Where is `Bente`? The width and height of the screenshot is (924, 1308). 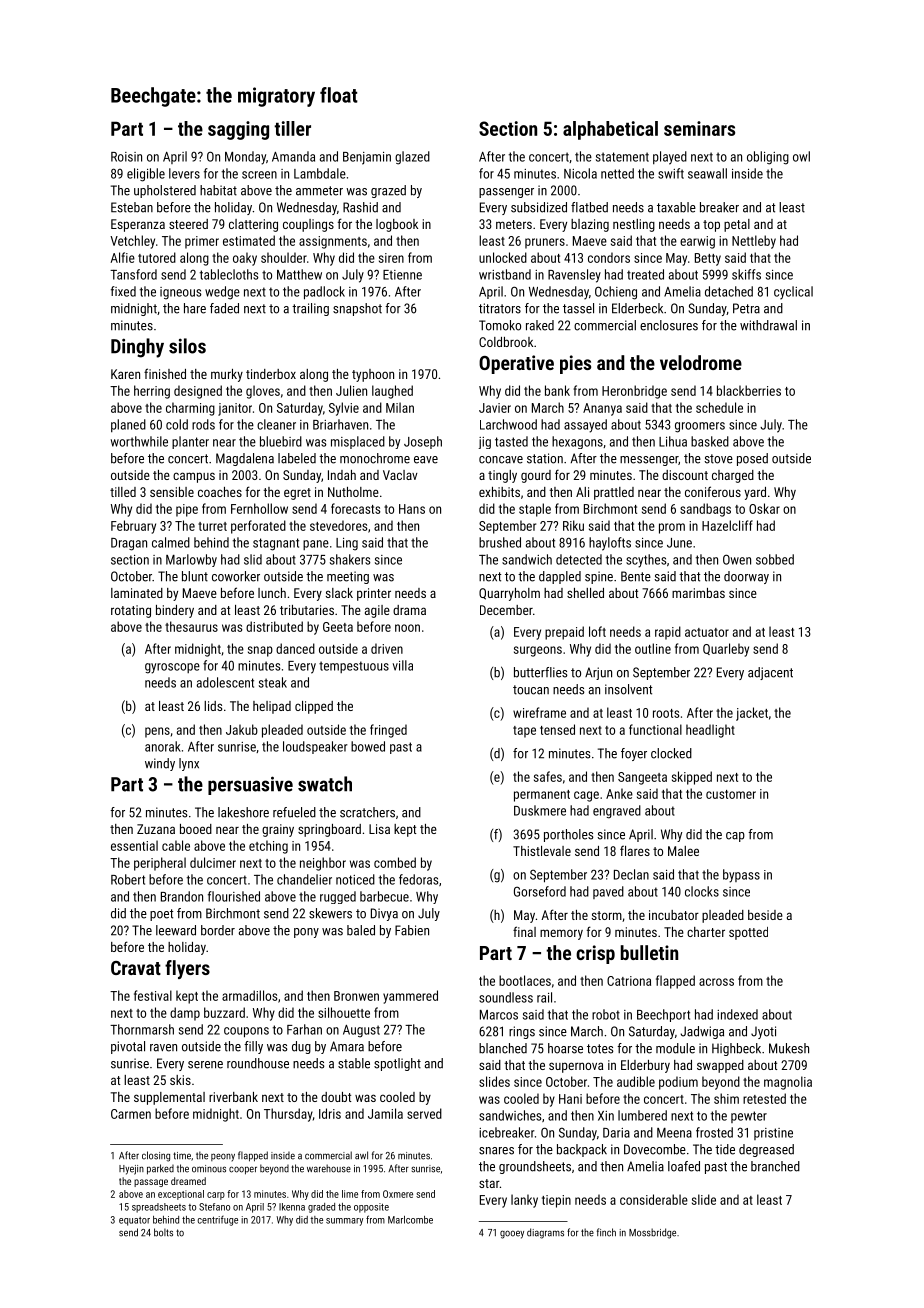 Bente is located at coordinates (636, 576).
